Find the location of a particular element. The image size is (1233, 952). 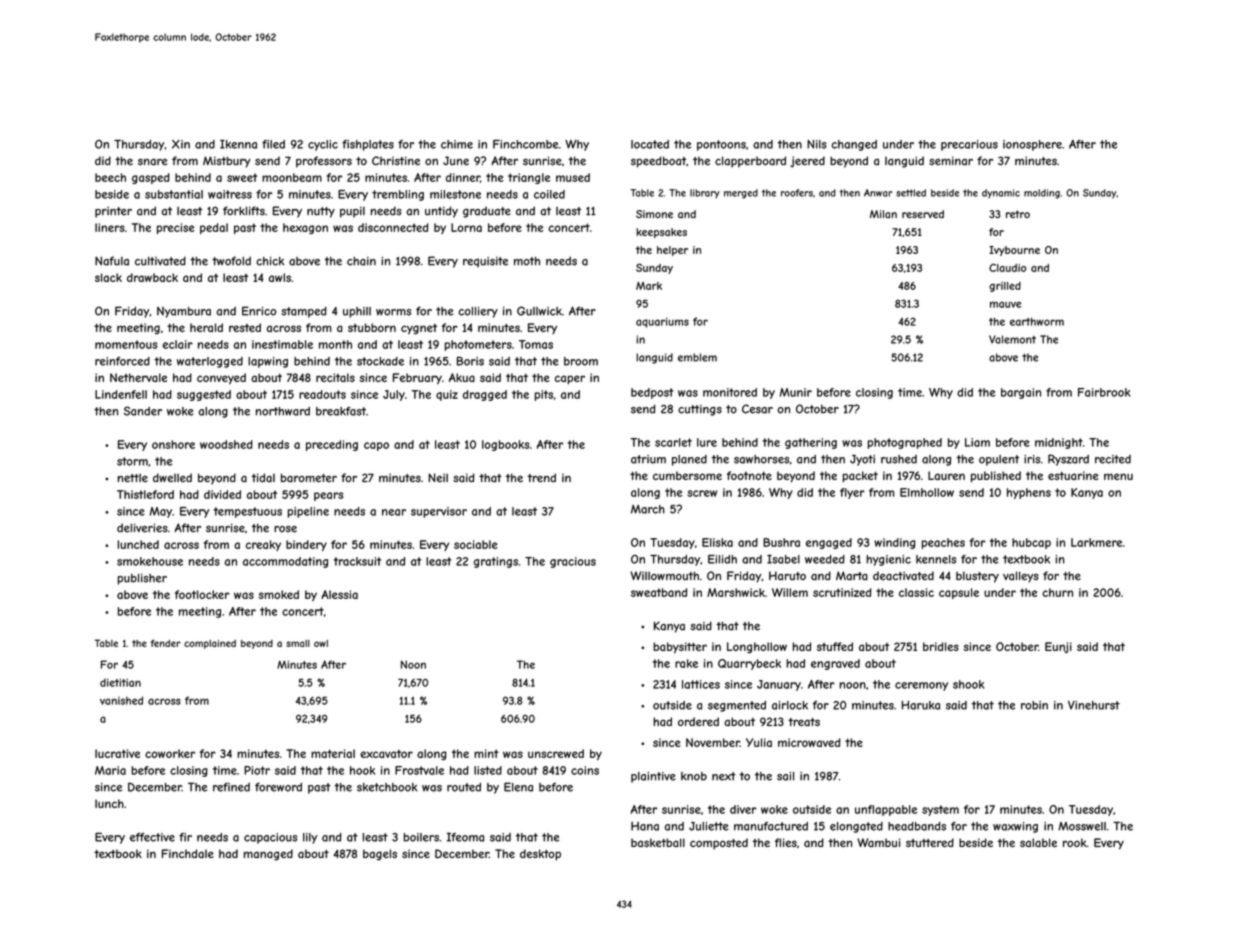

footlocker is located at coordinates (202, 594).
